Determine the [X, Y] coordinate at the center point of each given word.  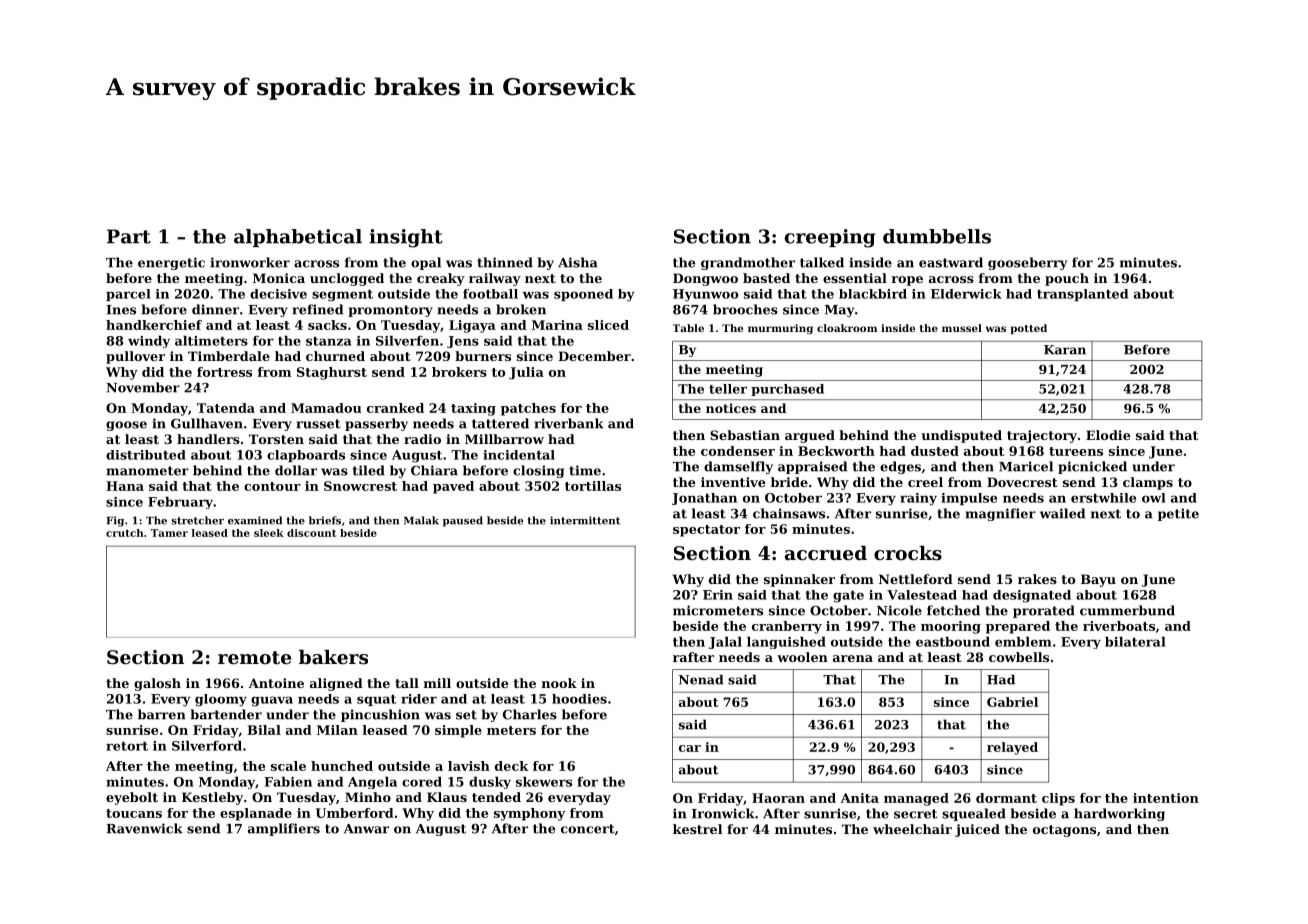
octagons [1064, 831]
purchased [787, 390]
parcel [128, 295]
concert [588, 829]
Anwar [366, 829]
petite [1178, 514]
